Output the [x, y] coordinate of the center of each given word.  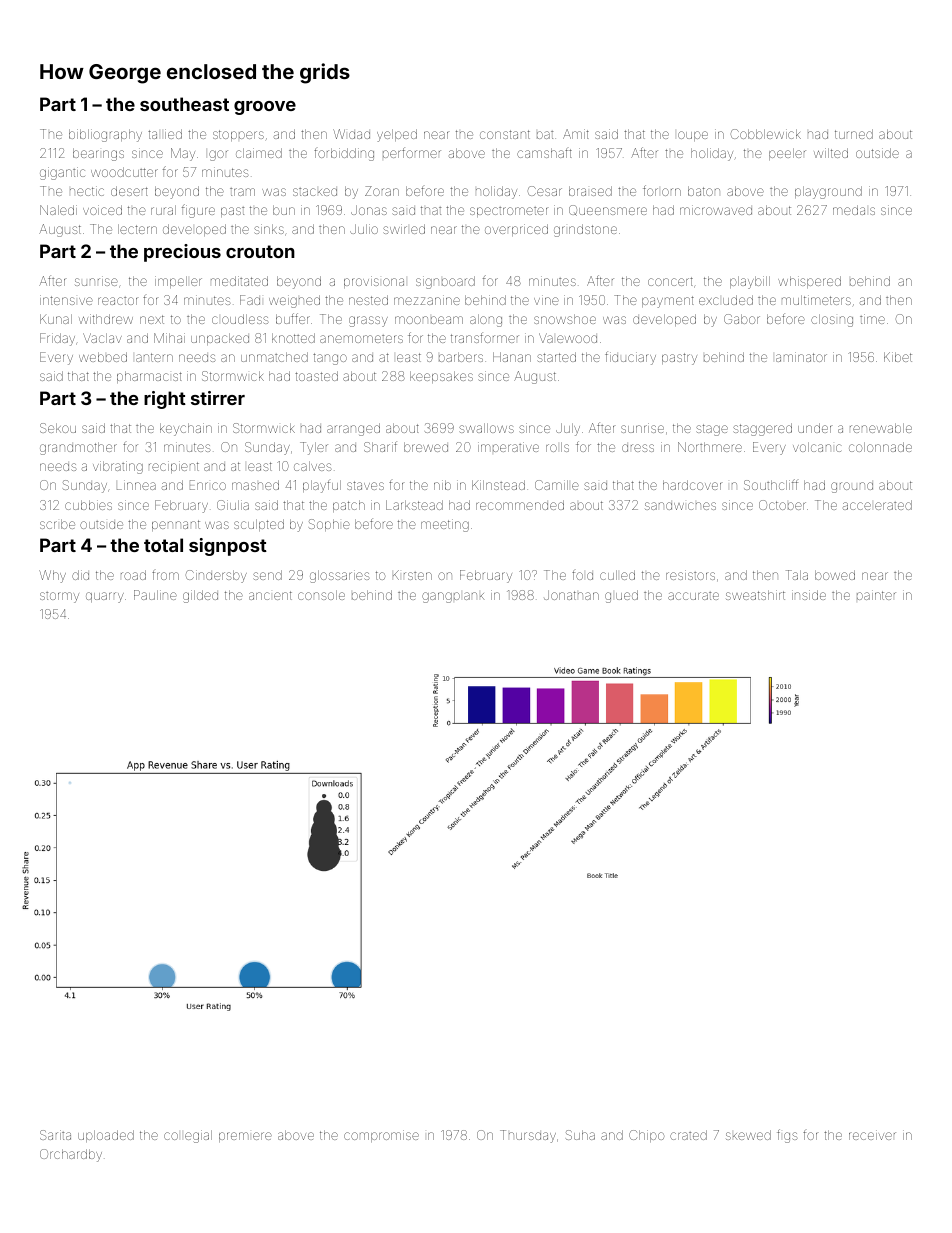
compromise [381, 1136]
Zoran [382, 191]
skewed [748, 1135]
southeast [184, 104]
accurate [693, 596]
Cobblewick [766, 134]
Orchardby [71, 1155]
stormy [59, 597]
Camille [557, 485]
